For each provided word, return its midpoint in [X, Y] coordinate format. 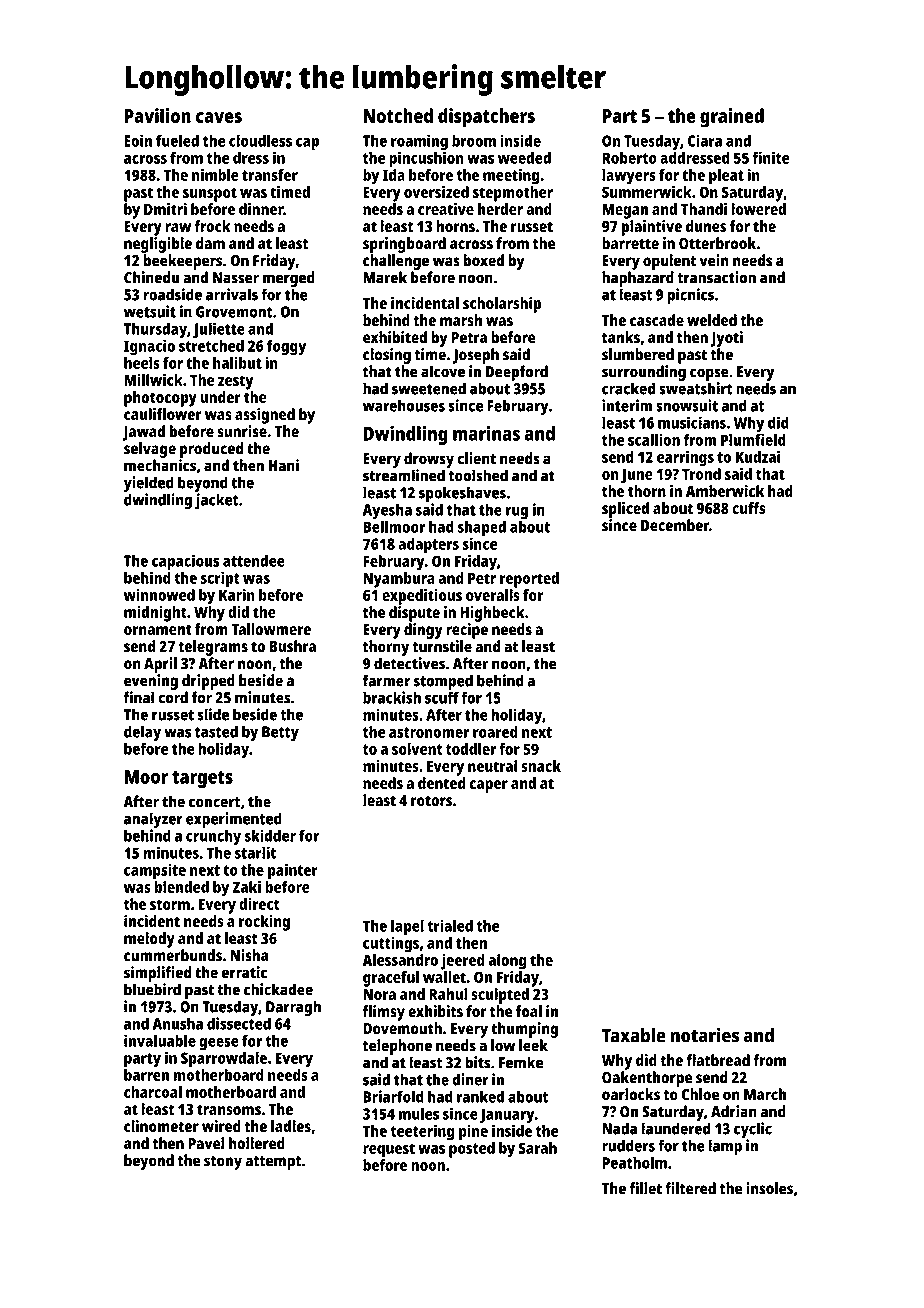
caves [219, 117]
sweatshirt [696, 388]
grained [732, 118]
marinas [486, 433]
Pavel [206, 1143]
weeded [524, 158]
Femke [521, 1062]
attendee [254, 560]
